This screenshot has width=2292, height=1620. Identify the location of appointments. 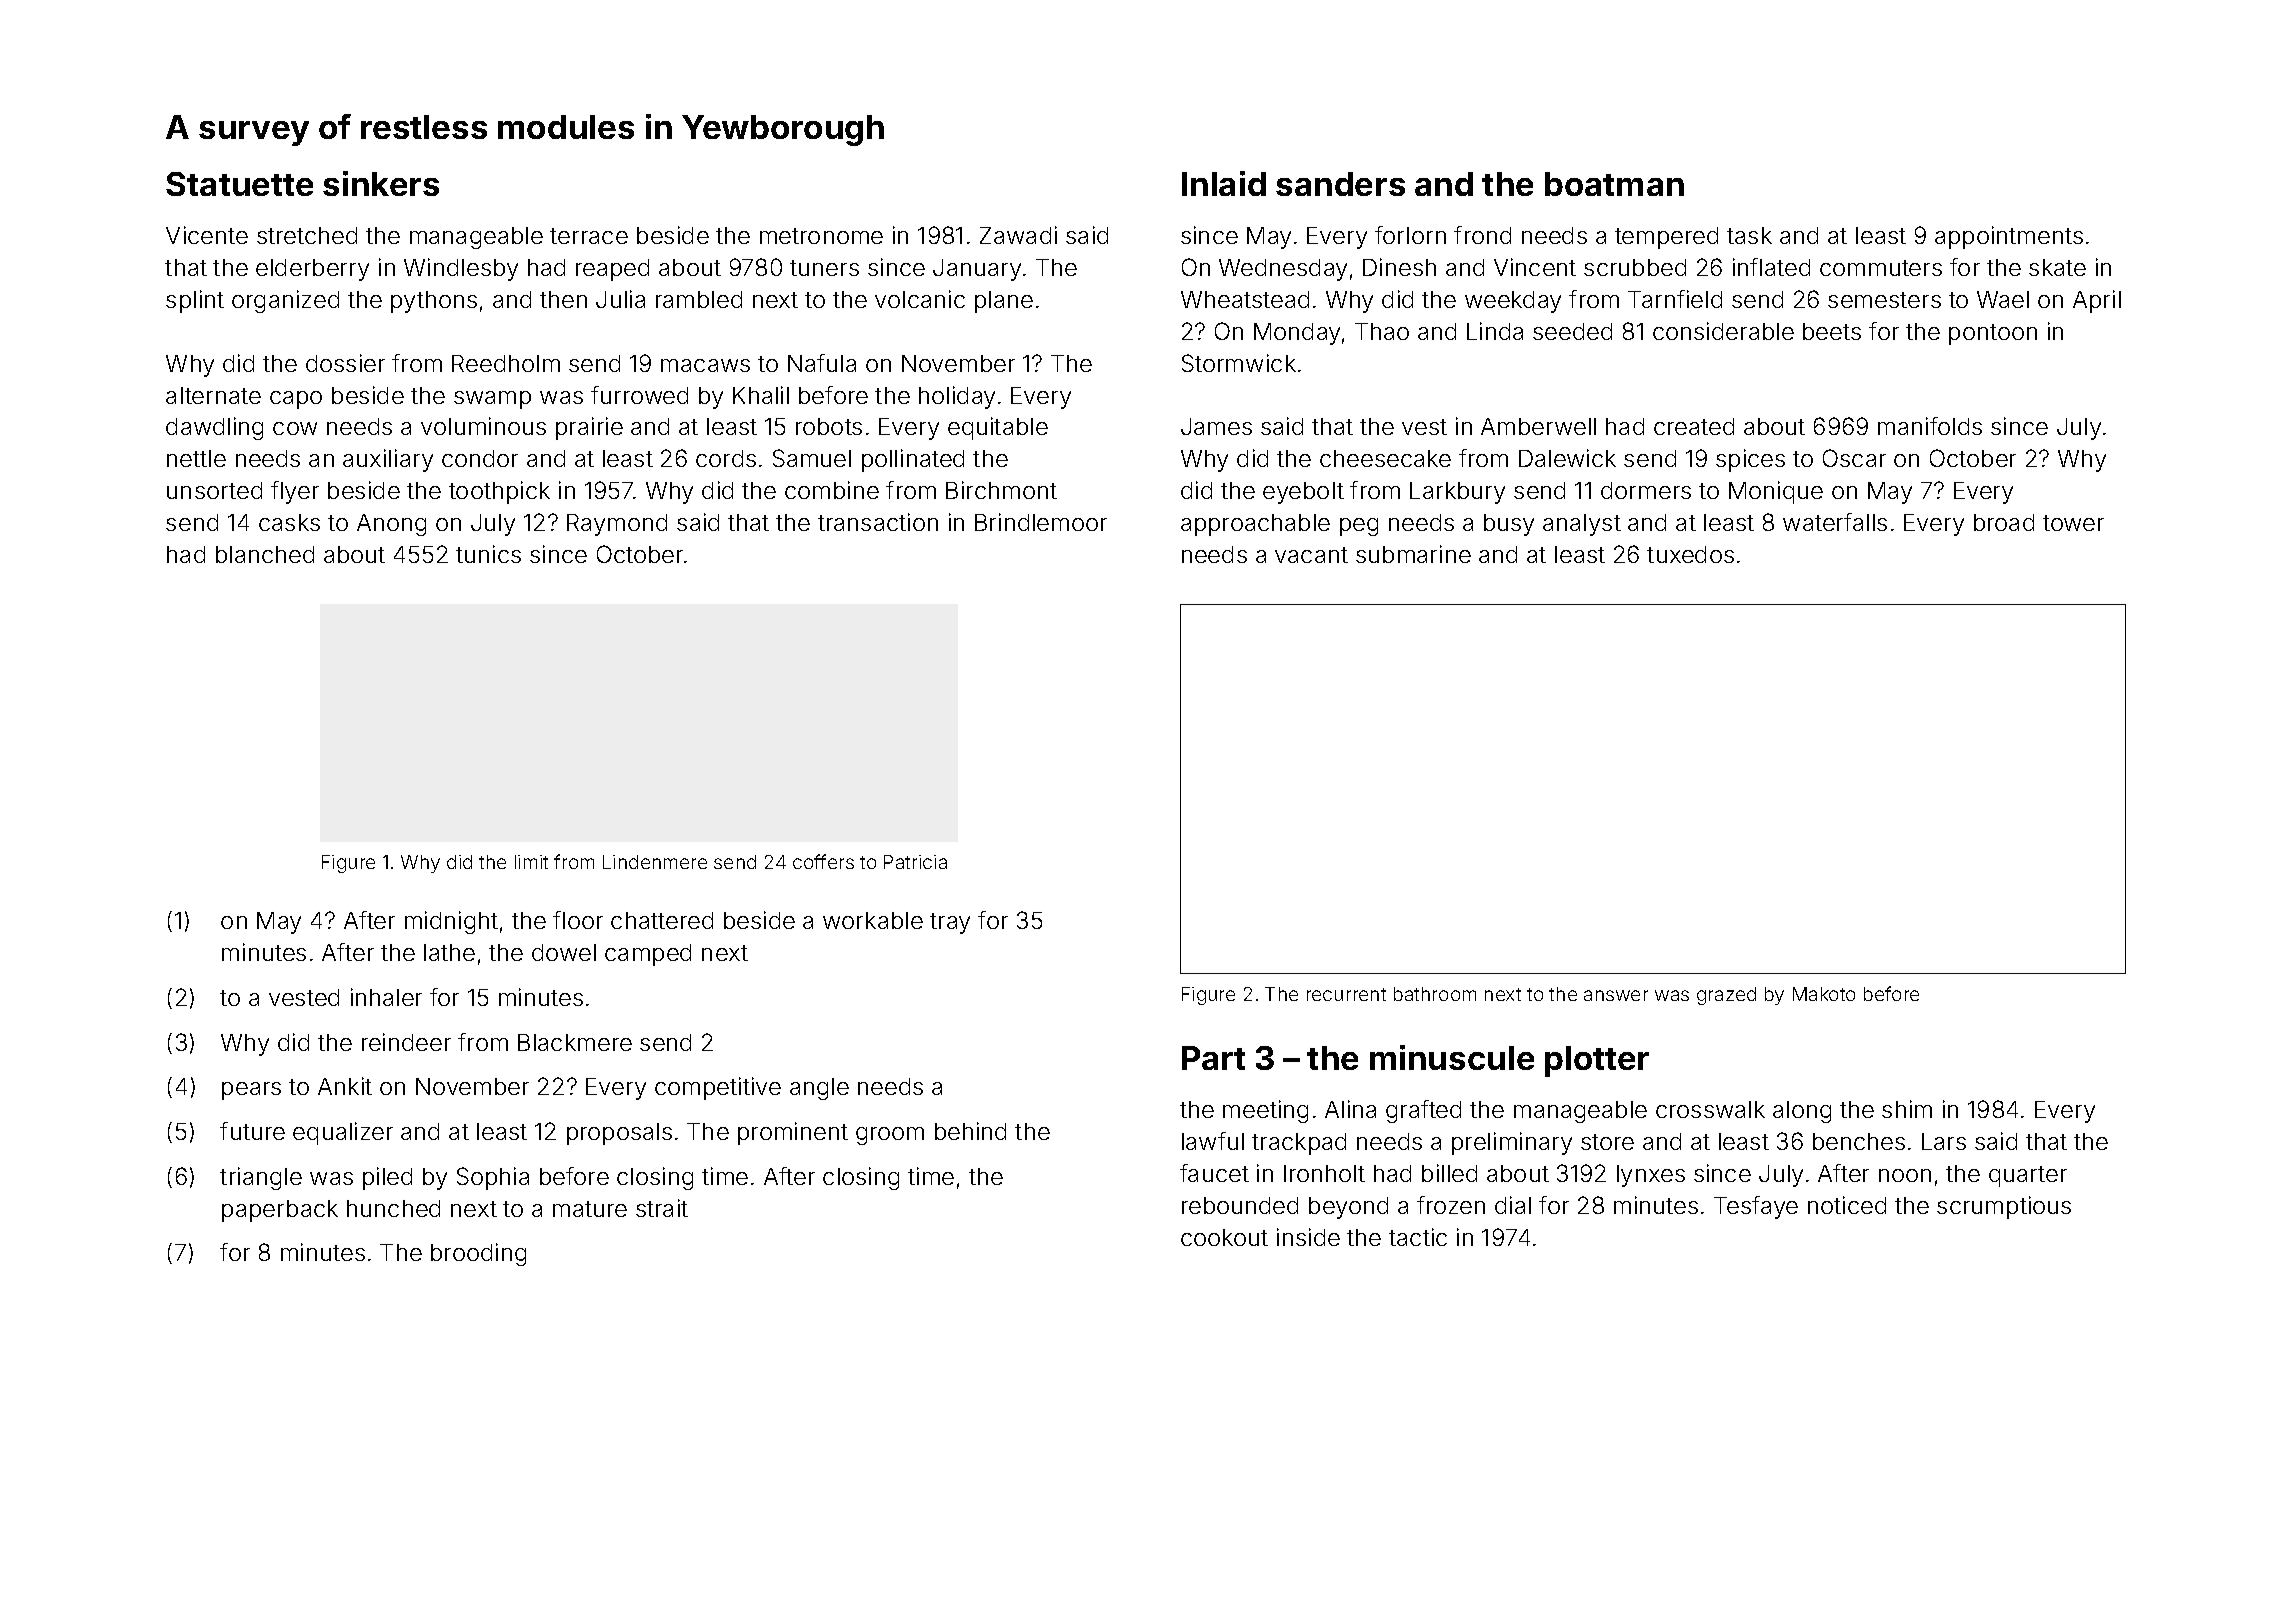
(2009, 237).
